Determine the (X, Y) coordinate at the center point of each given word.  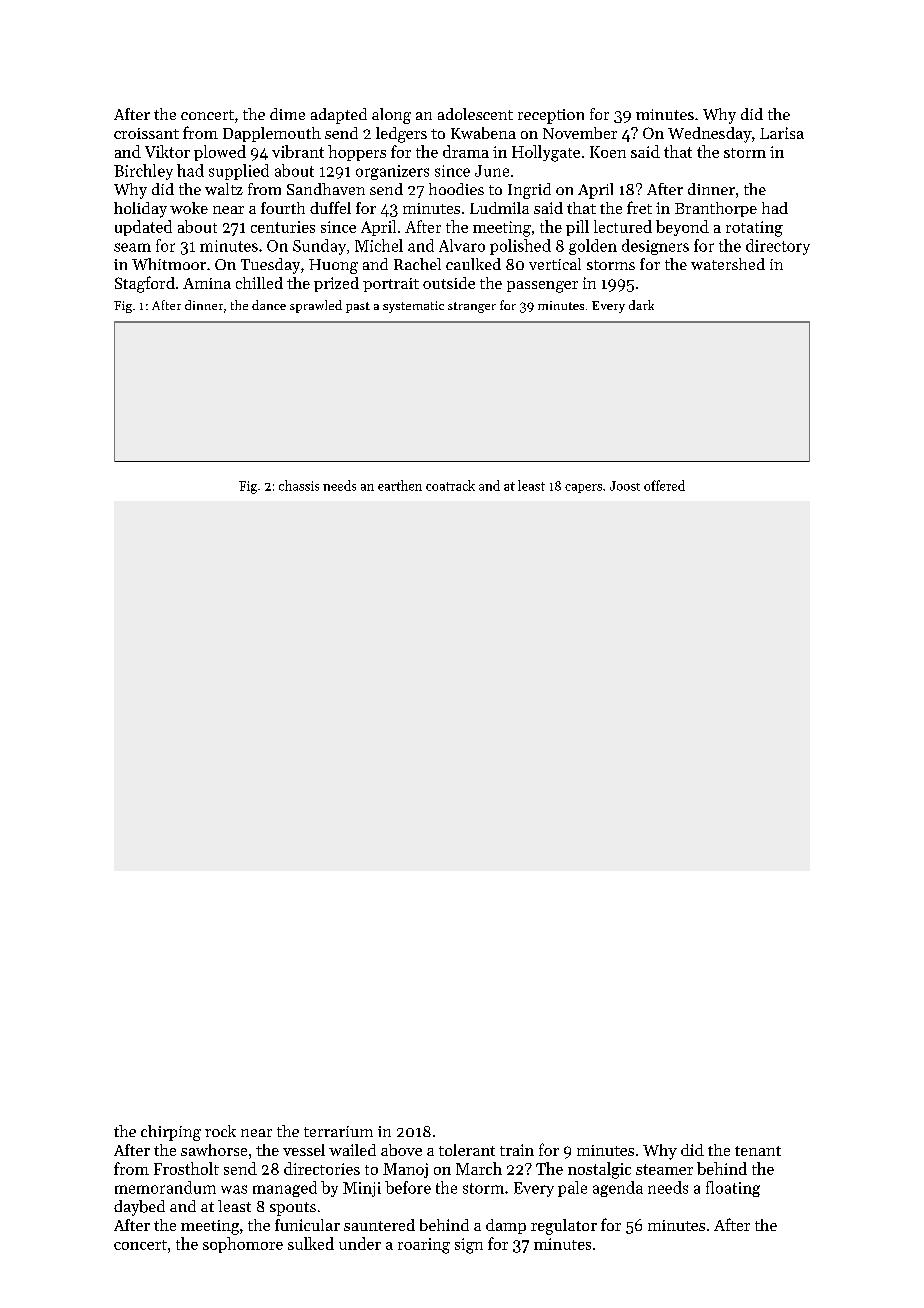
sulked (311, 1243)
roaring (424, 1246)
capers (583, 488)
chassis (299, 485)
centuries (283, 227)
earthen (400, 485)
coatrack (450, 485)
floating (733, 1189)
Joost (625, 486)
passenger (542, 287)
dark (641, 305)
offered (664, 485)
